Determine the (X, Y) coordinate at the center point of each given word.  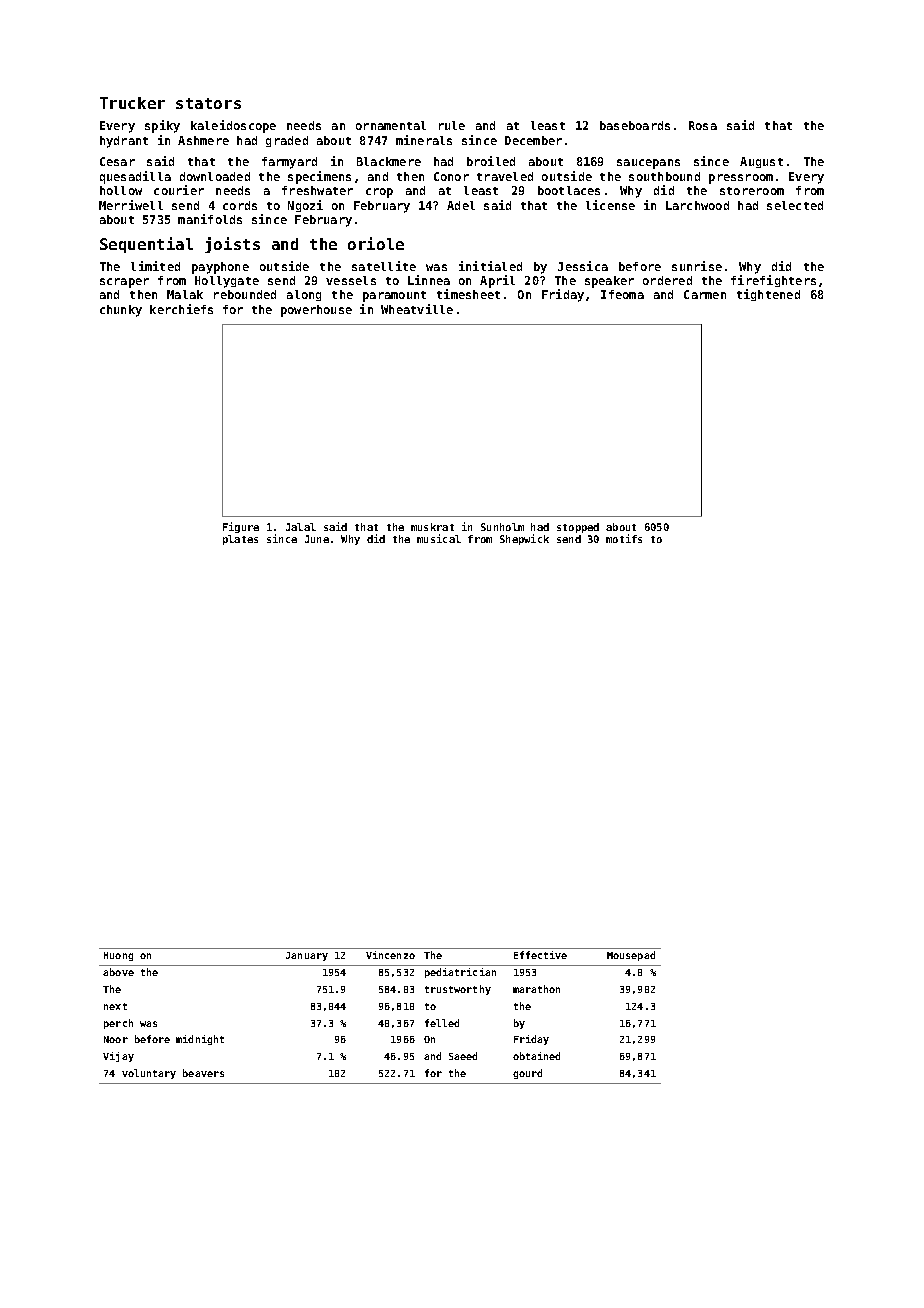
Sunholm (502, 527)
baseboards (635, 125)
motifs (624, 538)
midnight (200, 1040)
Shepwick (524, 539)
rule (452, 125)
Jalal (301, 527)
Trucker (132, 103)
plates (240, 540)
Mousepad (631, 956)
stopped (578, 528)
